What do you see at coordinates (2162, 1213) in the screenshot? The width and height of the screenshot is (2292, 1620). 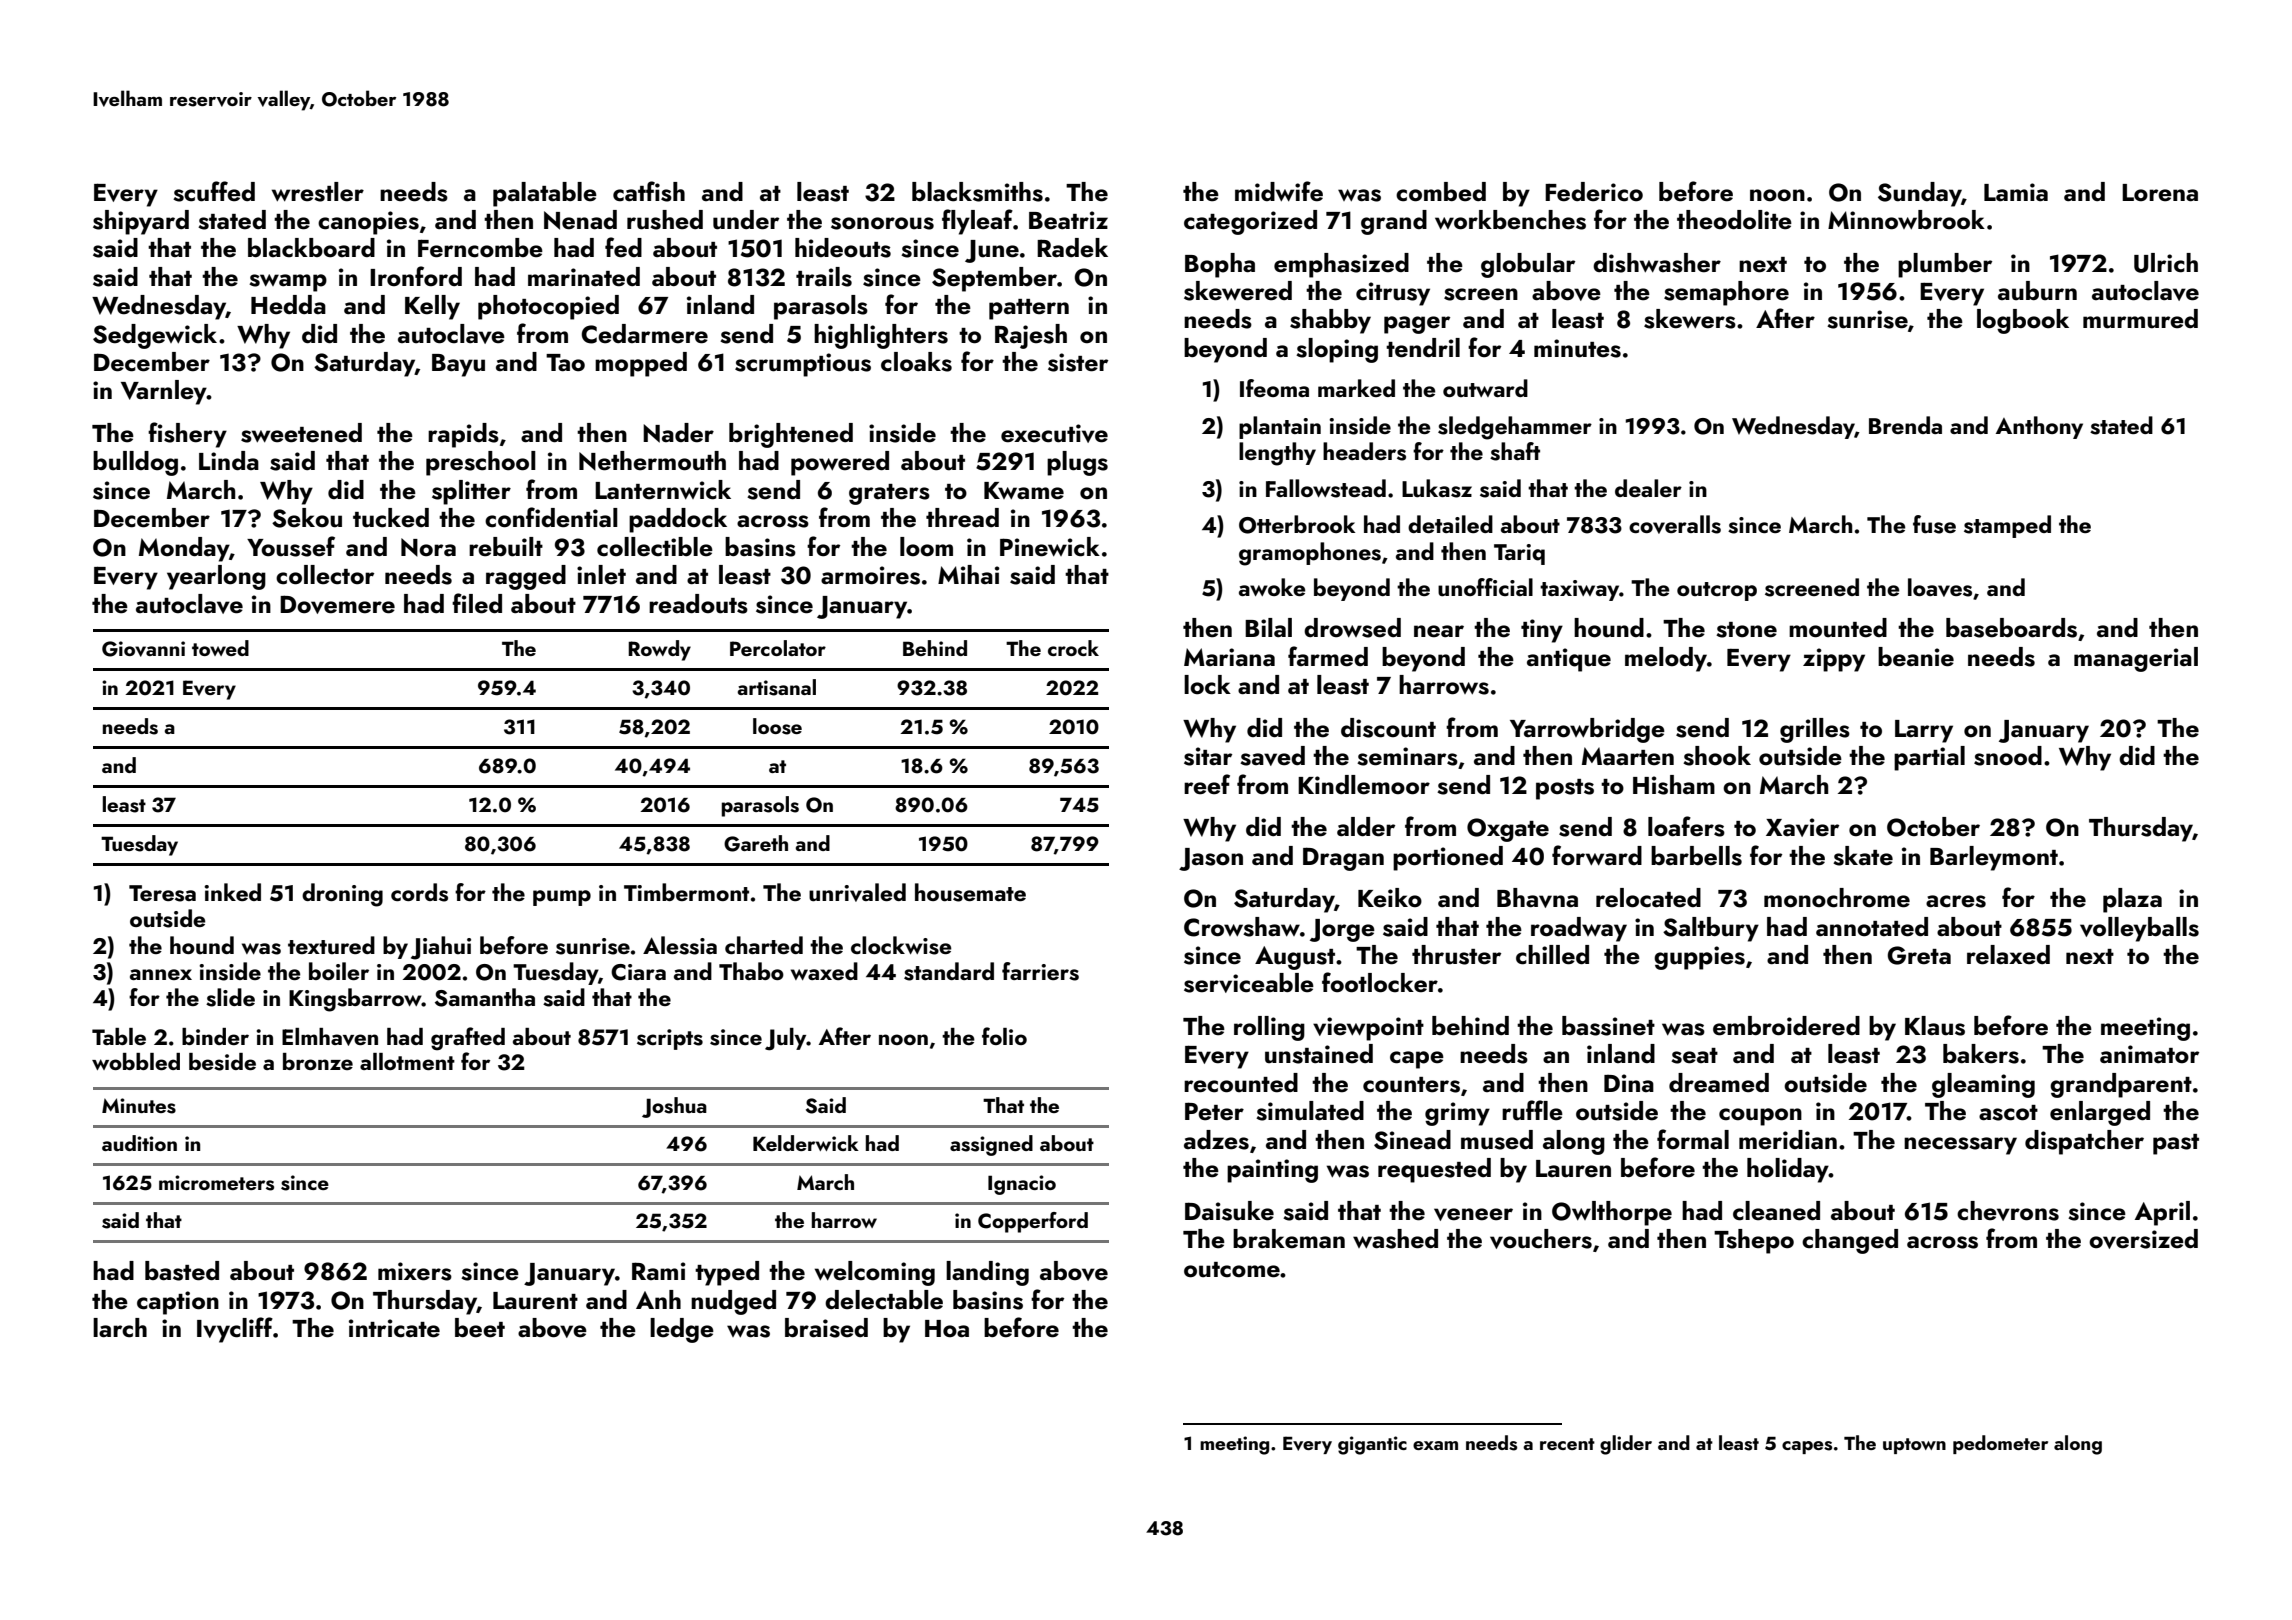 I see `April` at bounding box center [2162, 1213].
